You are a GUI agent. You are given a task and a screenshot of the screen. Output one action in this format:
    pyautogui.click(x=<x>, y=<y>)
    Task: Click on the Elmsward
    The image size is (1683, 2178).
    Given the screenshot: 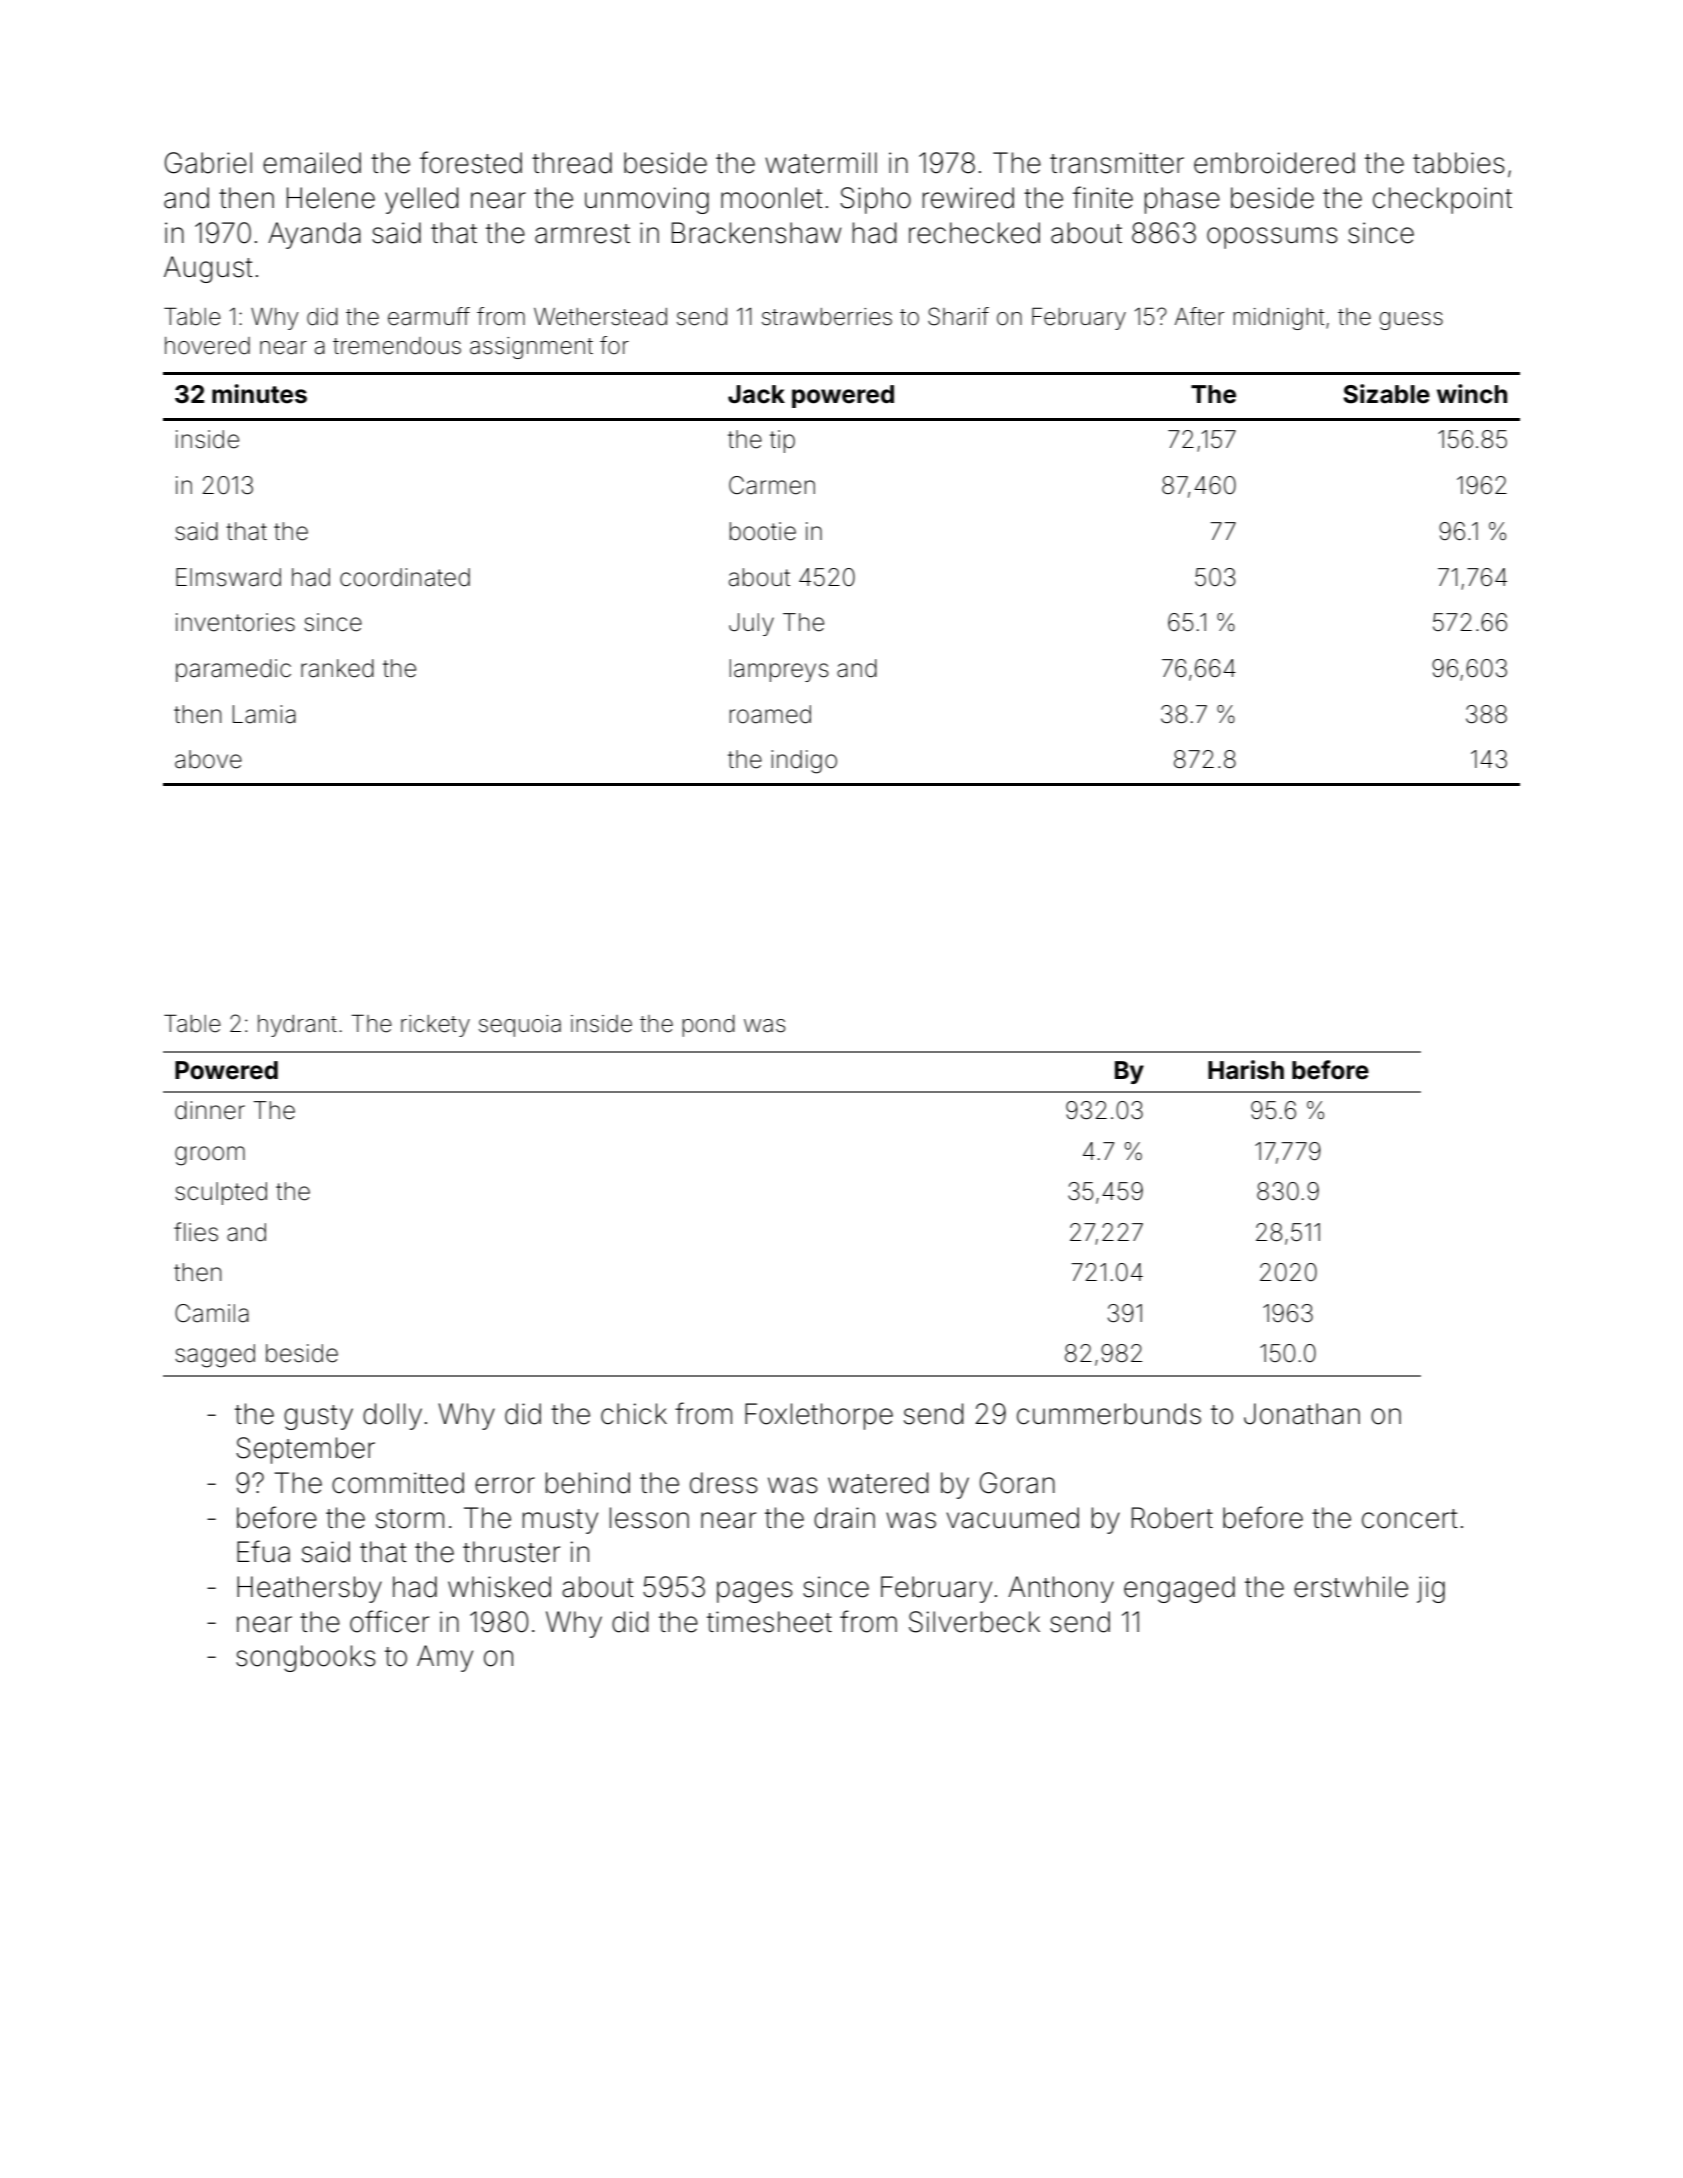 What is the action you would take?
    pyautogui.click(x=228, y=577)
